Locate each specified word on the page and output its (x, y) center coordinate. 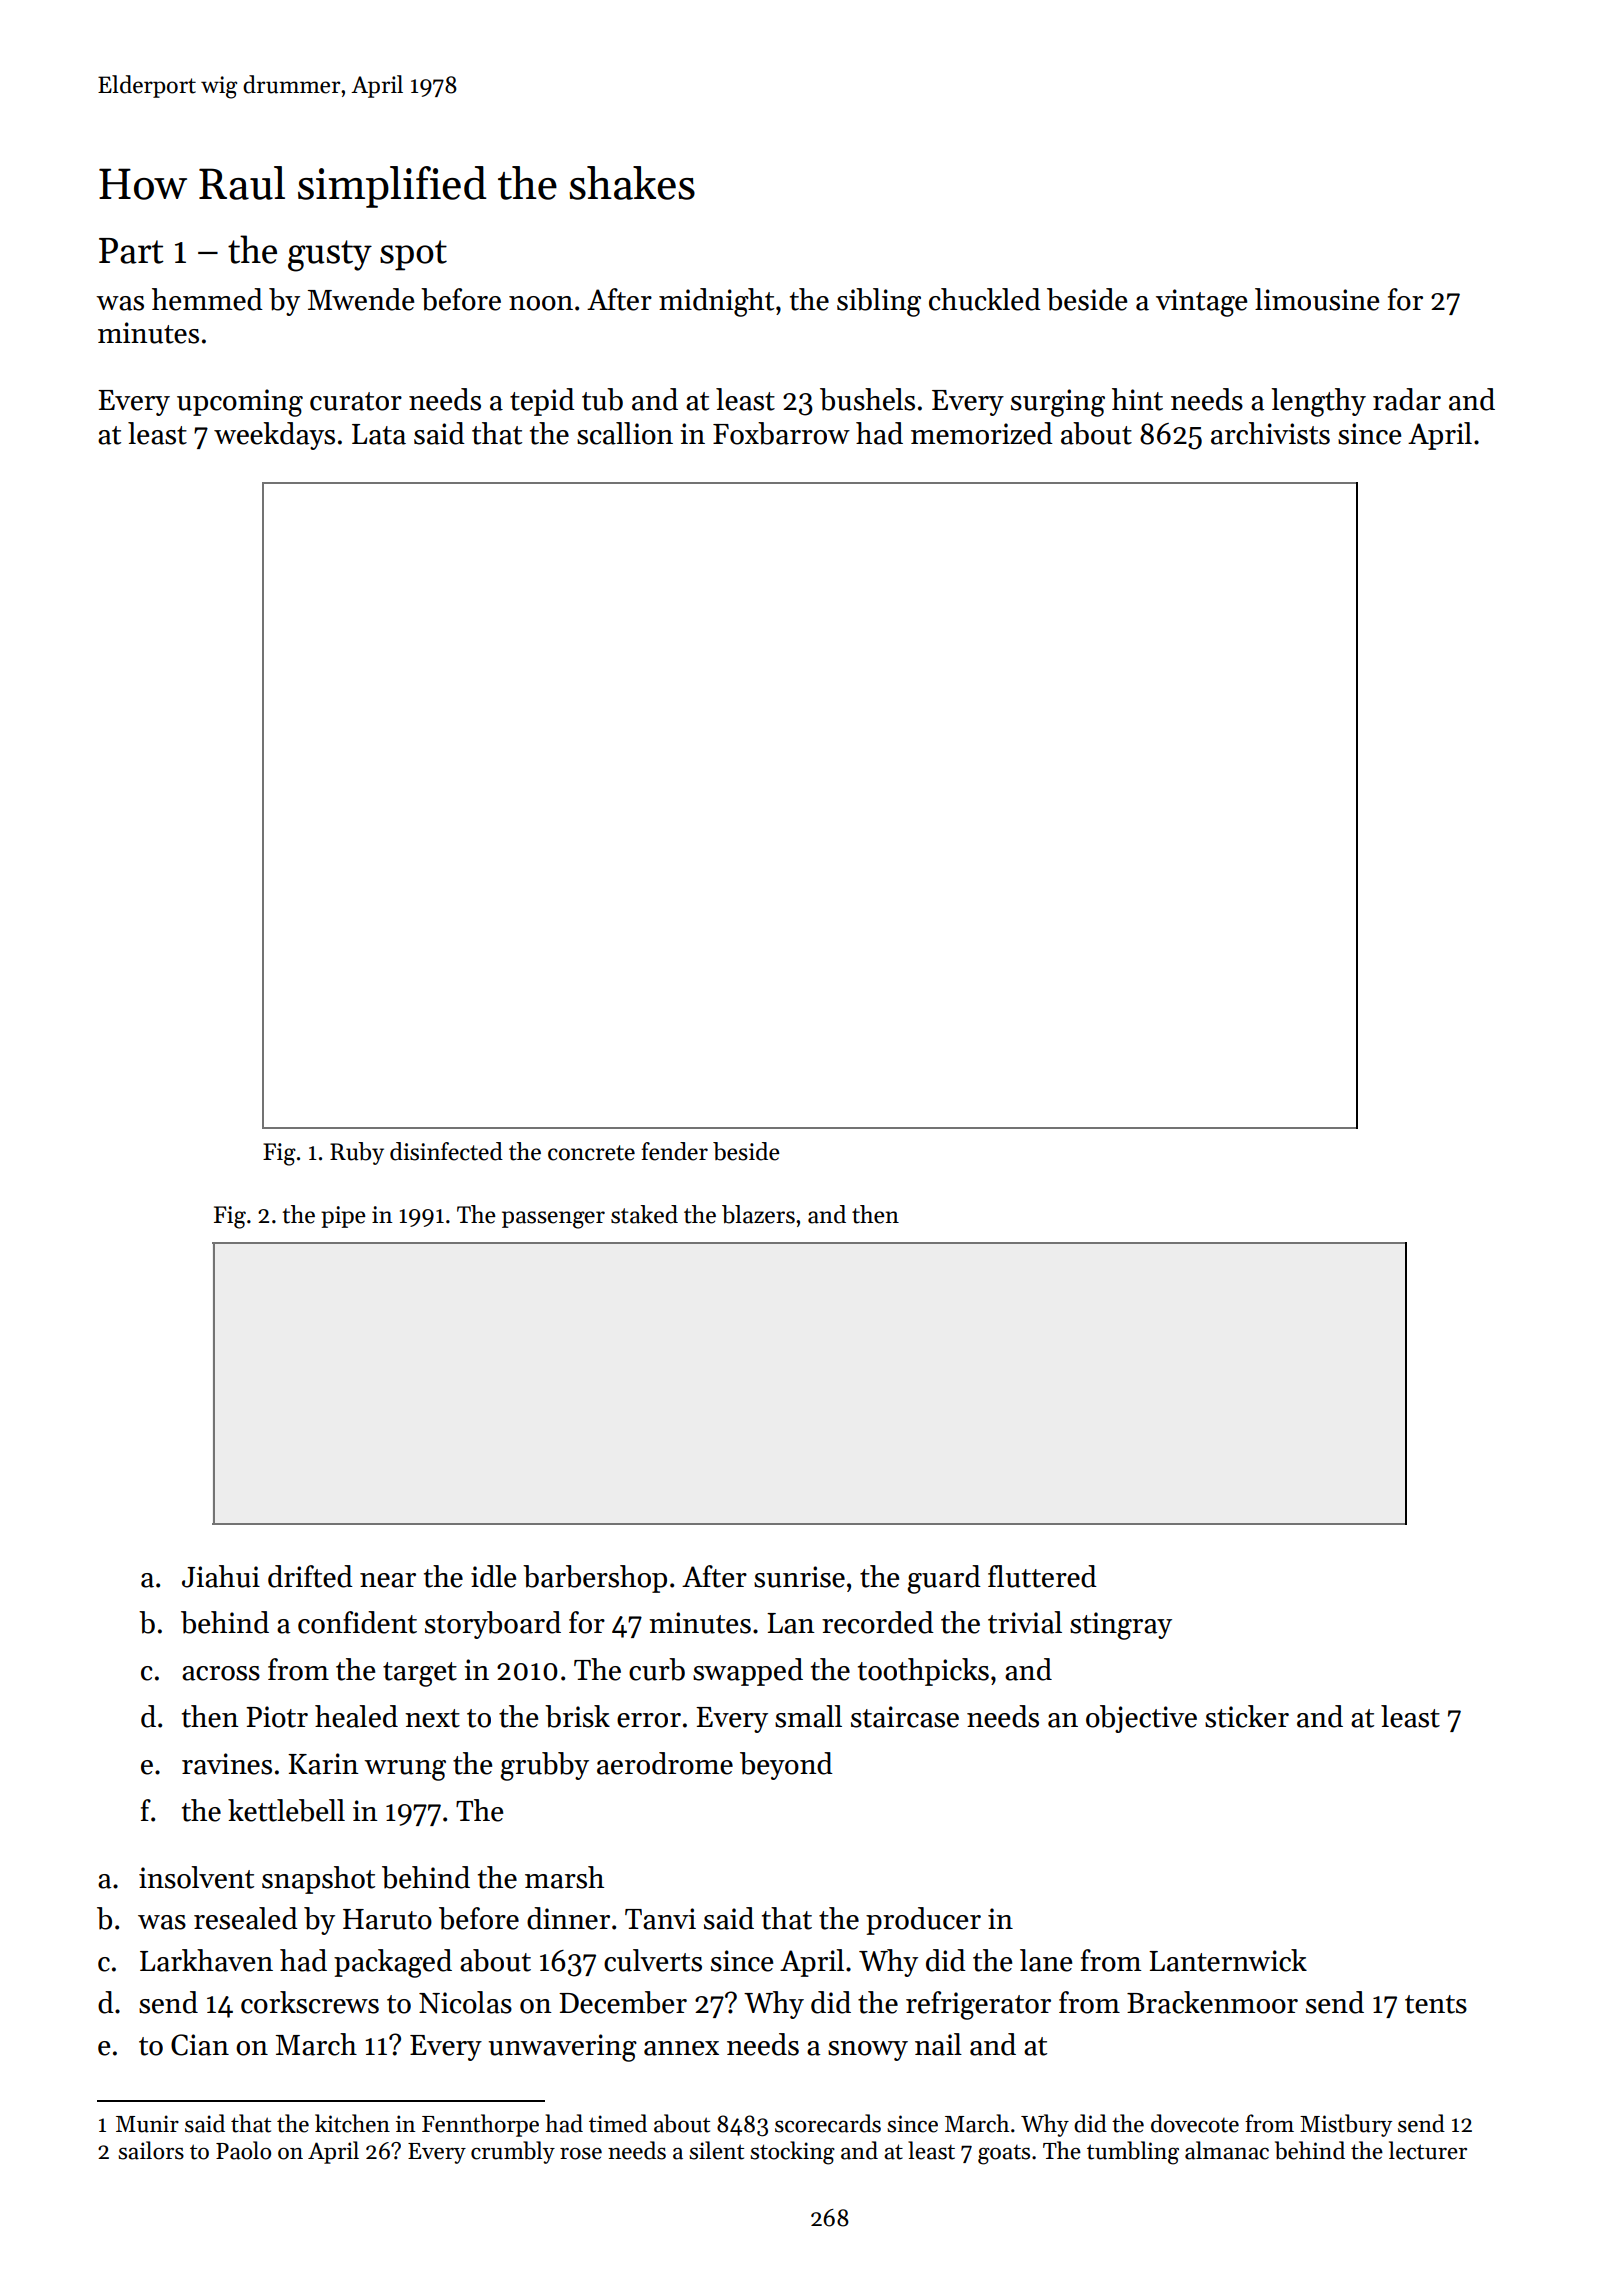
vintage (1201, 303)
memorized (982, 433)
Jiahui (221, 1576)
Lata (379, 434)
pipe (343, 1217)
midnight (716, 302)
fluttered (1042, 1576)
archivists (1270, 433)
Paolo (243, 2150)
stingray (1121, 1626)
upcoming (240, 403)
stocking (792, 2153)
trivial (1025, 1622)
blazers (758, 1214)
